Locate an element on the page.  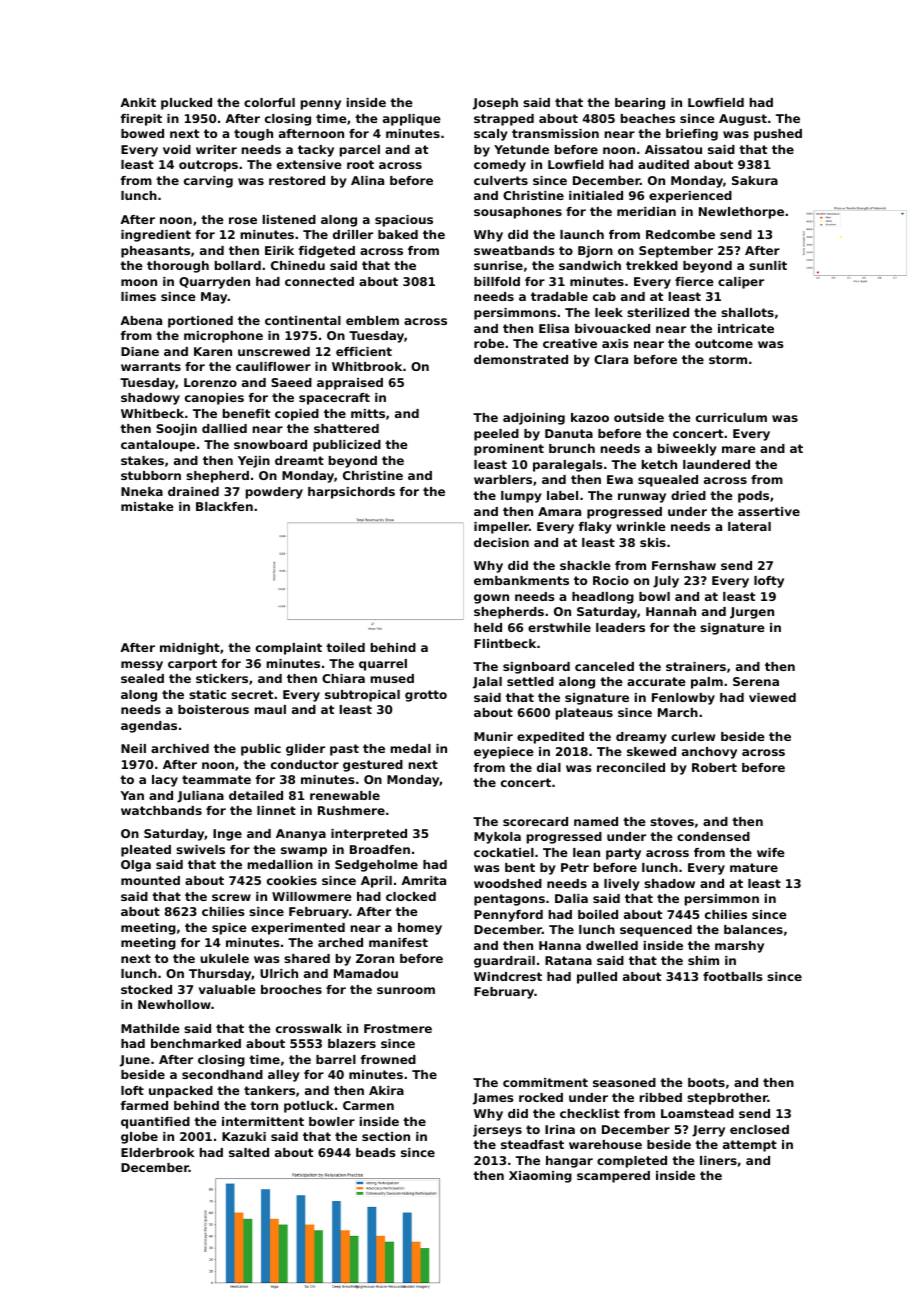
enclosed is located at coordinates (759, 1129).
